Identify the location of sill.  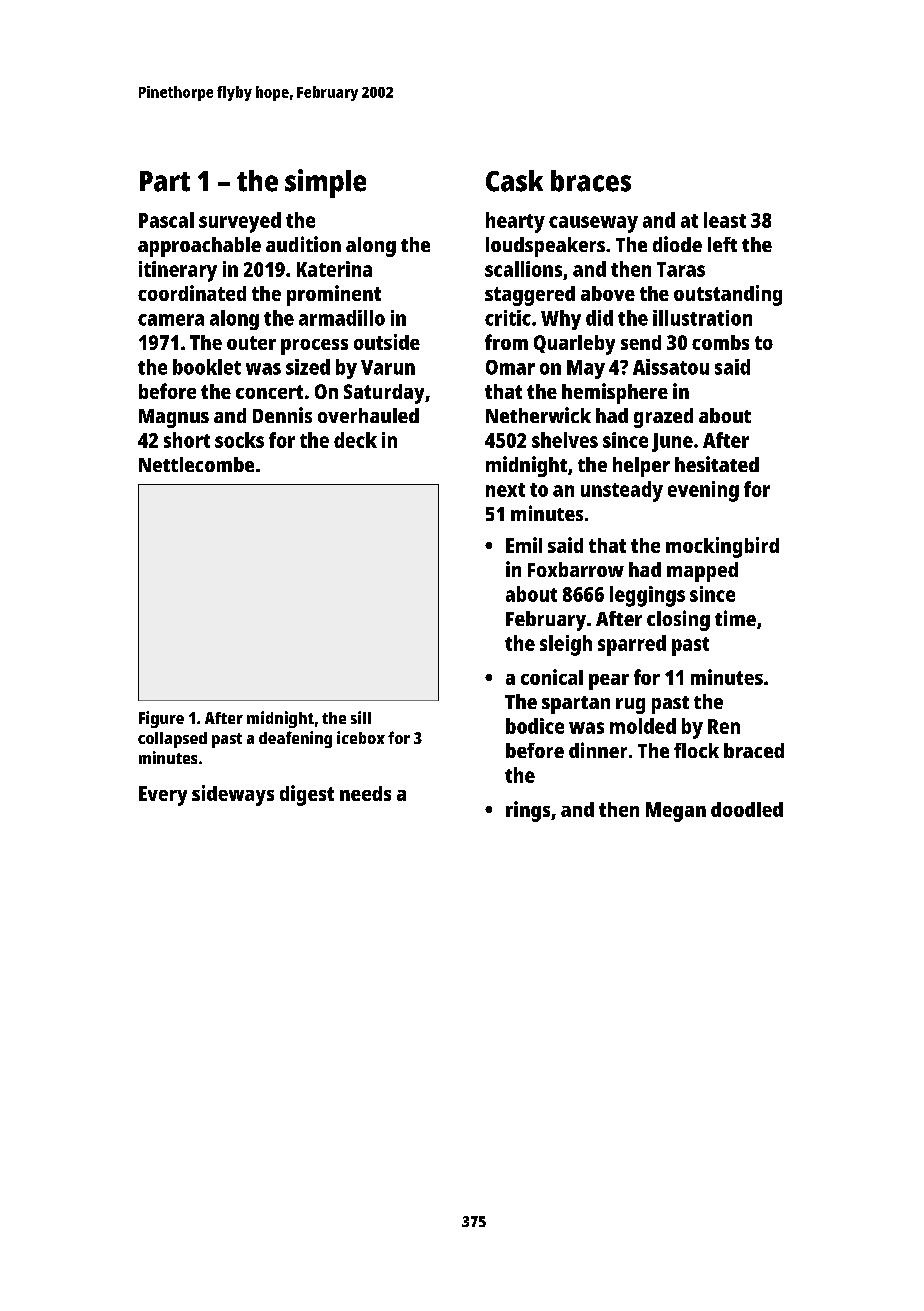
(361, 717).
